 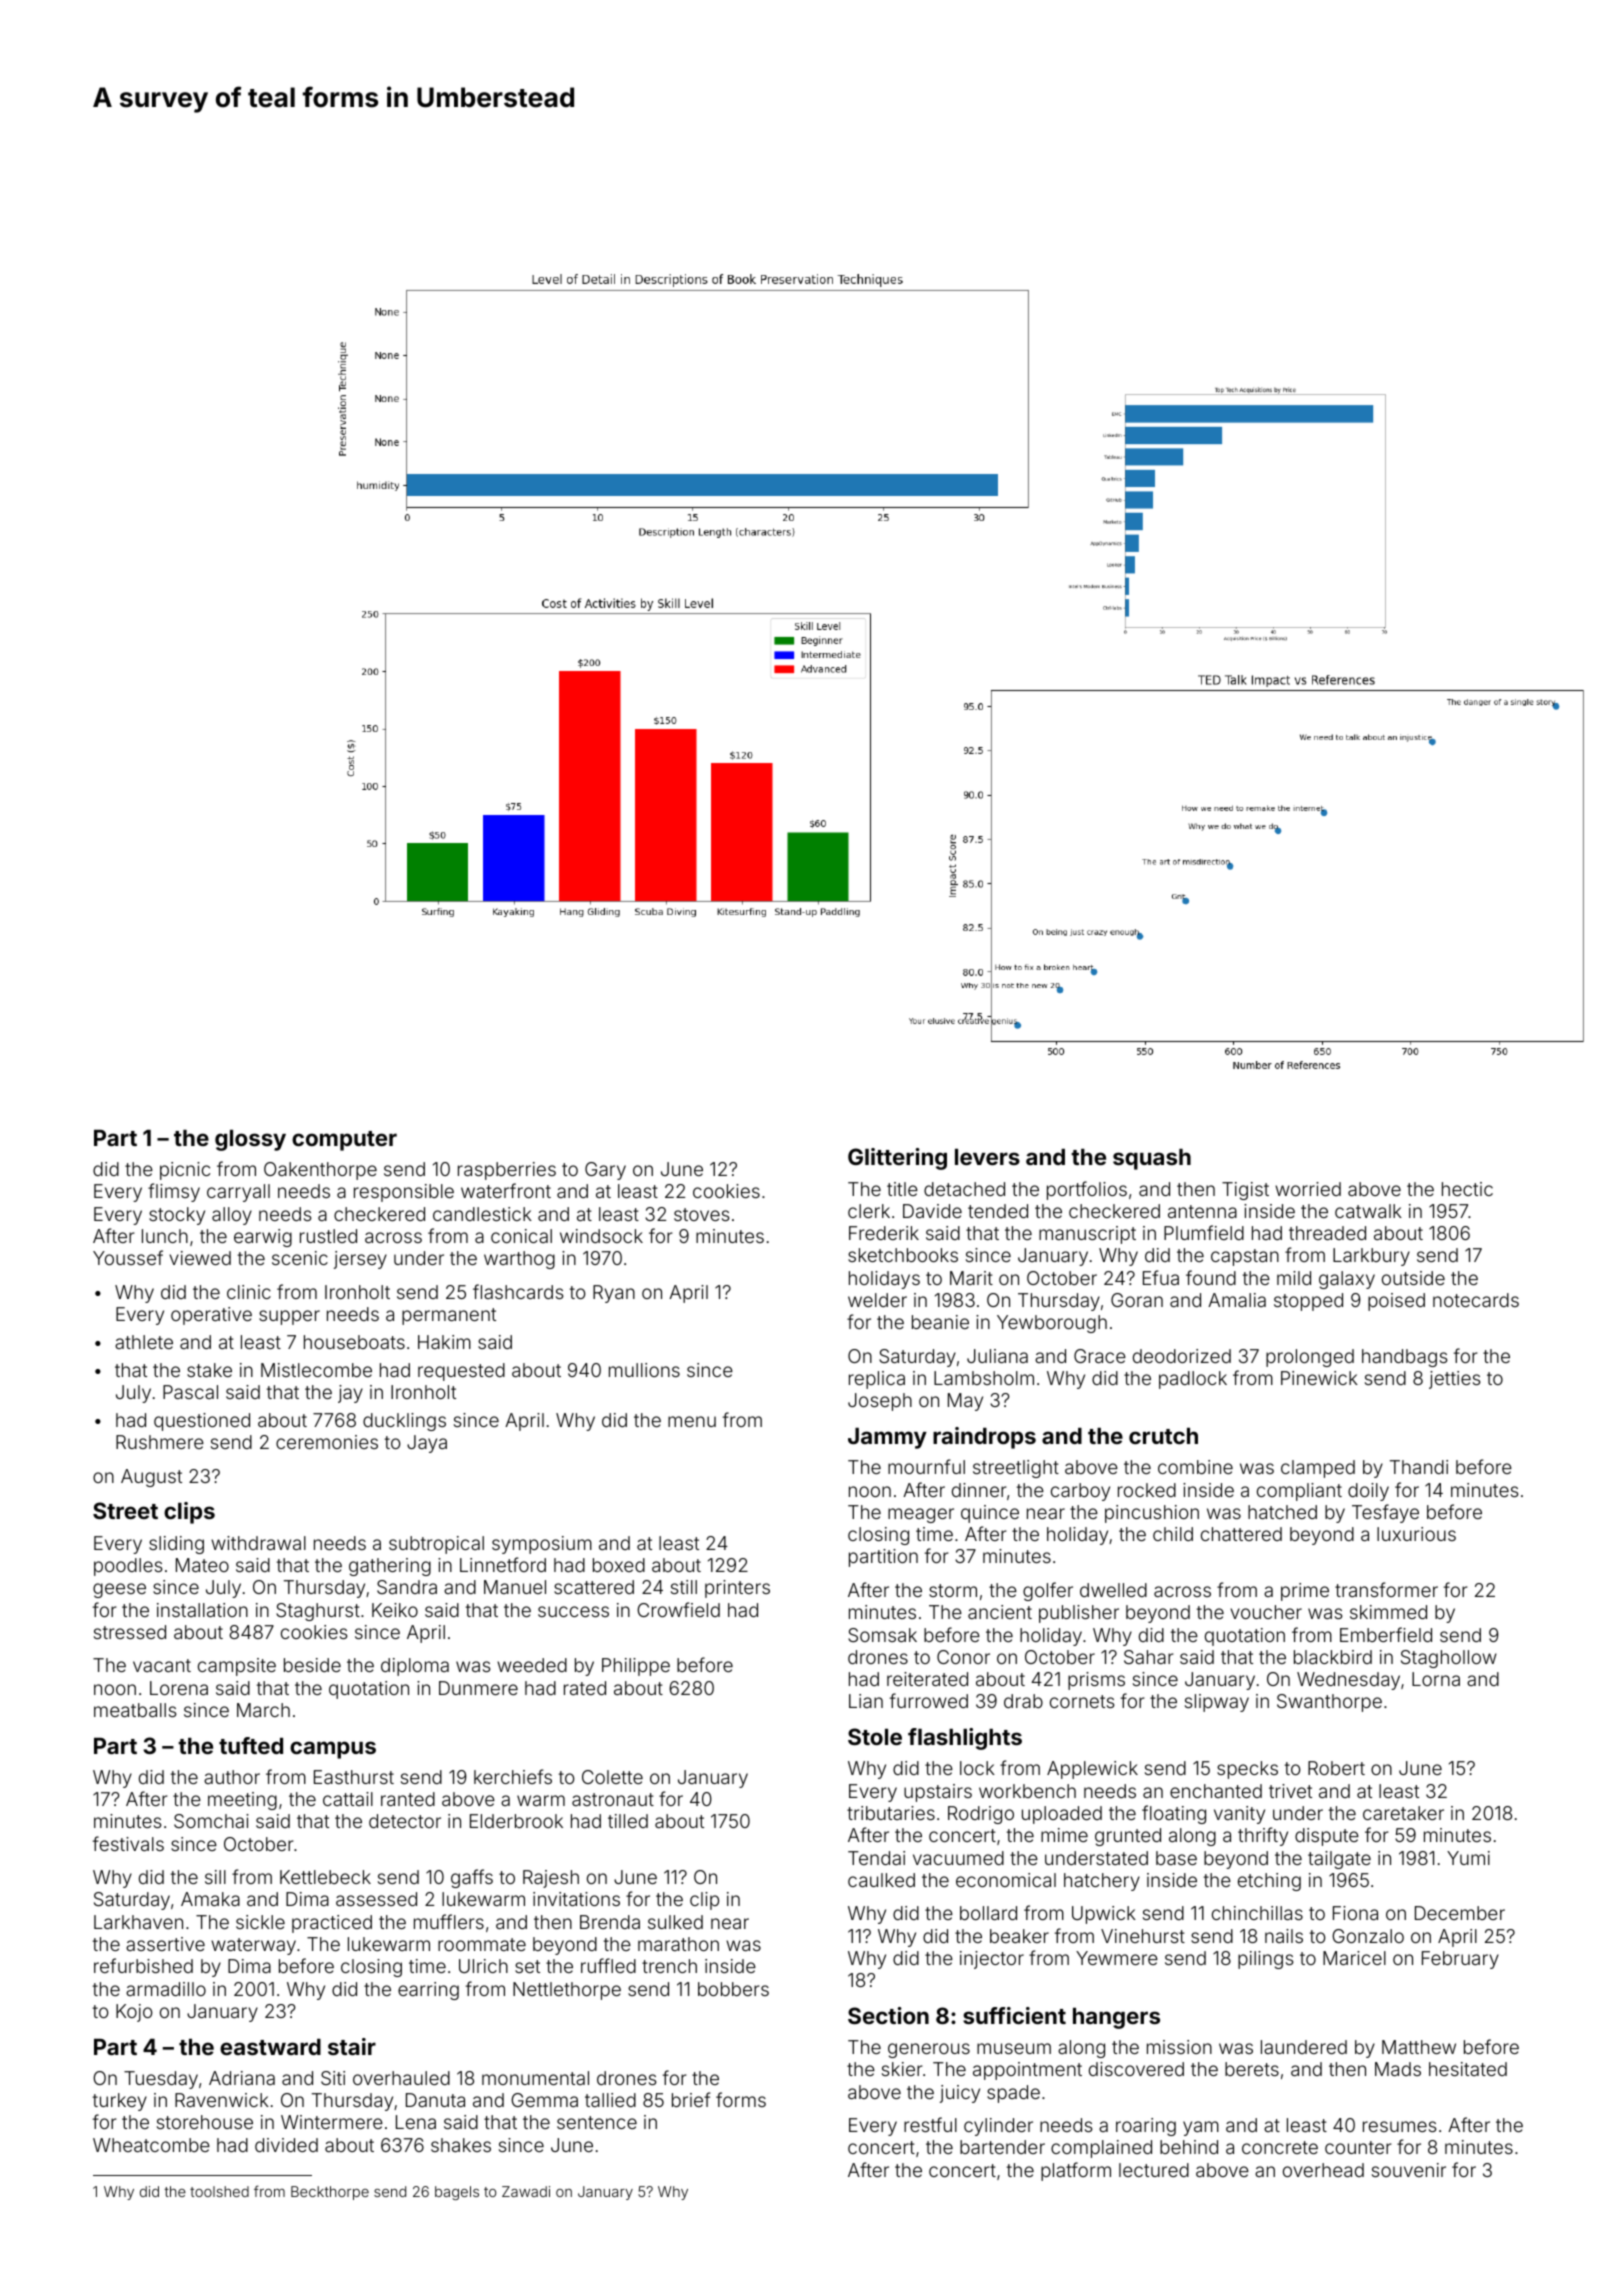 What do you see at coordinates (526, 2191) in the screenshot?
I see `Zawadi` at bounding box center [526, 2191].
